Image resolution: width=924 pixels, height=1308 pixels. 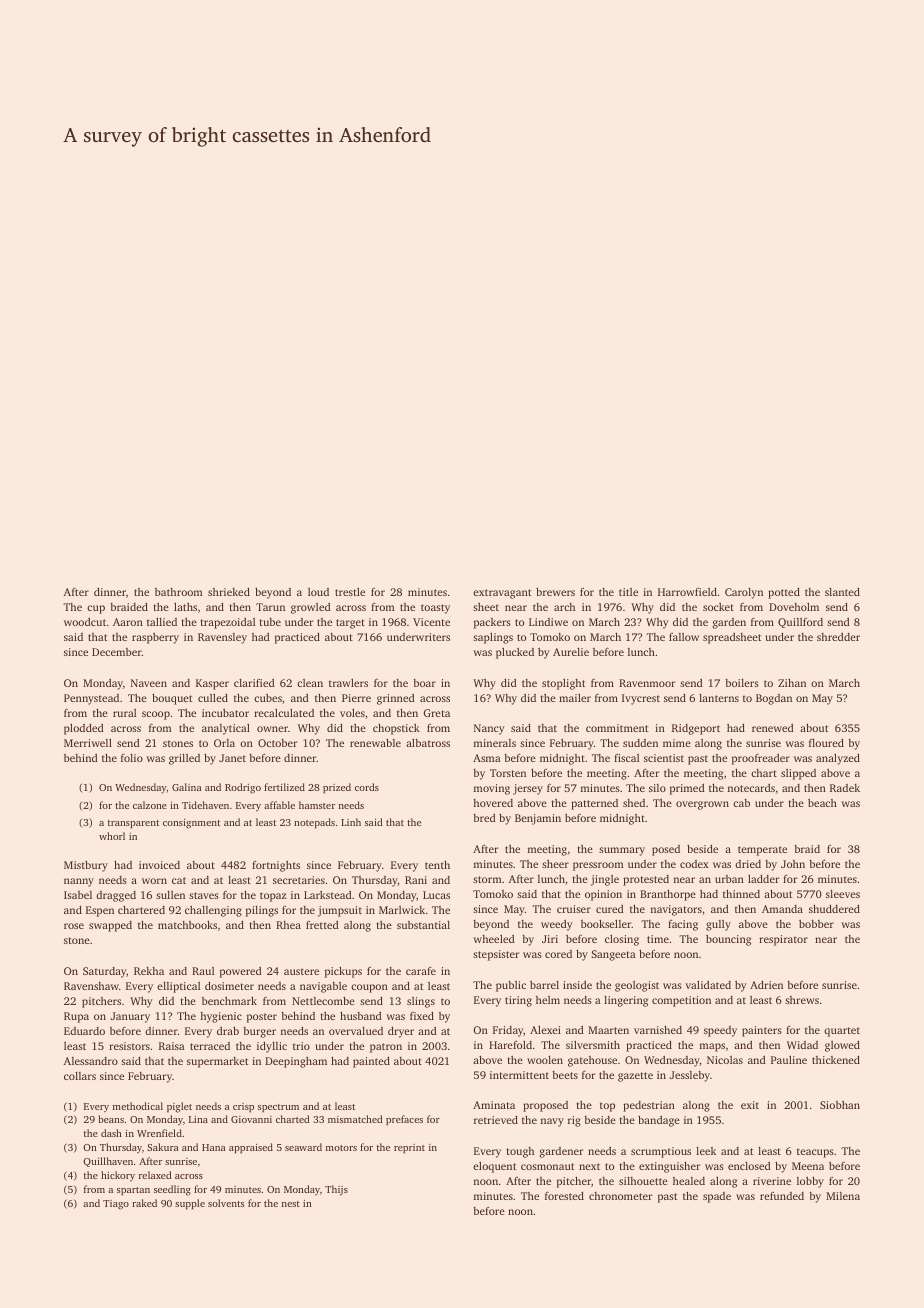 I want to click on Eduardo, so click(x=84, y=1031).
